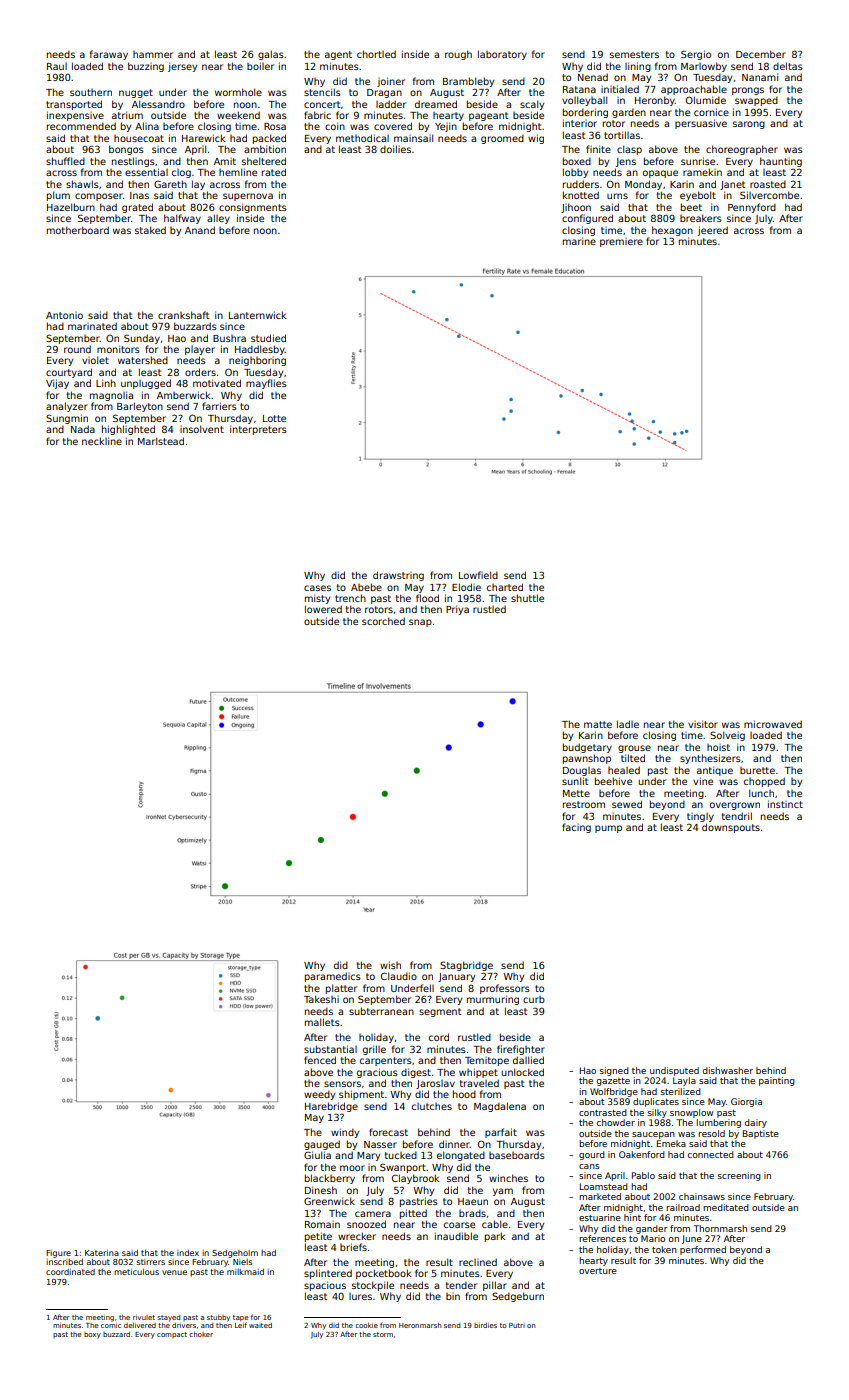  What do you see at coordinates (478, 575) in the image?
I see `Lowfield` at bounding box center [478, 575].
